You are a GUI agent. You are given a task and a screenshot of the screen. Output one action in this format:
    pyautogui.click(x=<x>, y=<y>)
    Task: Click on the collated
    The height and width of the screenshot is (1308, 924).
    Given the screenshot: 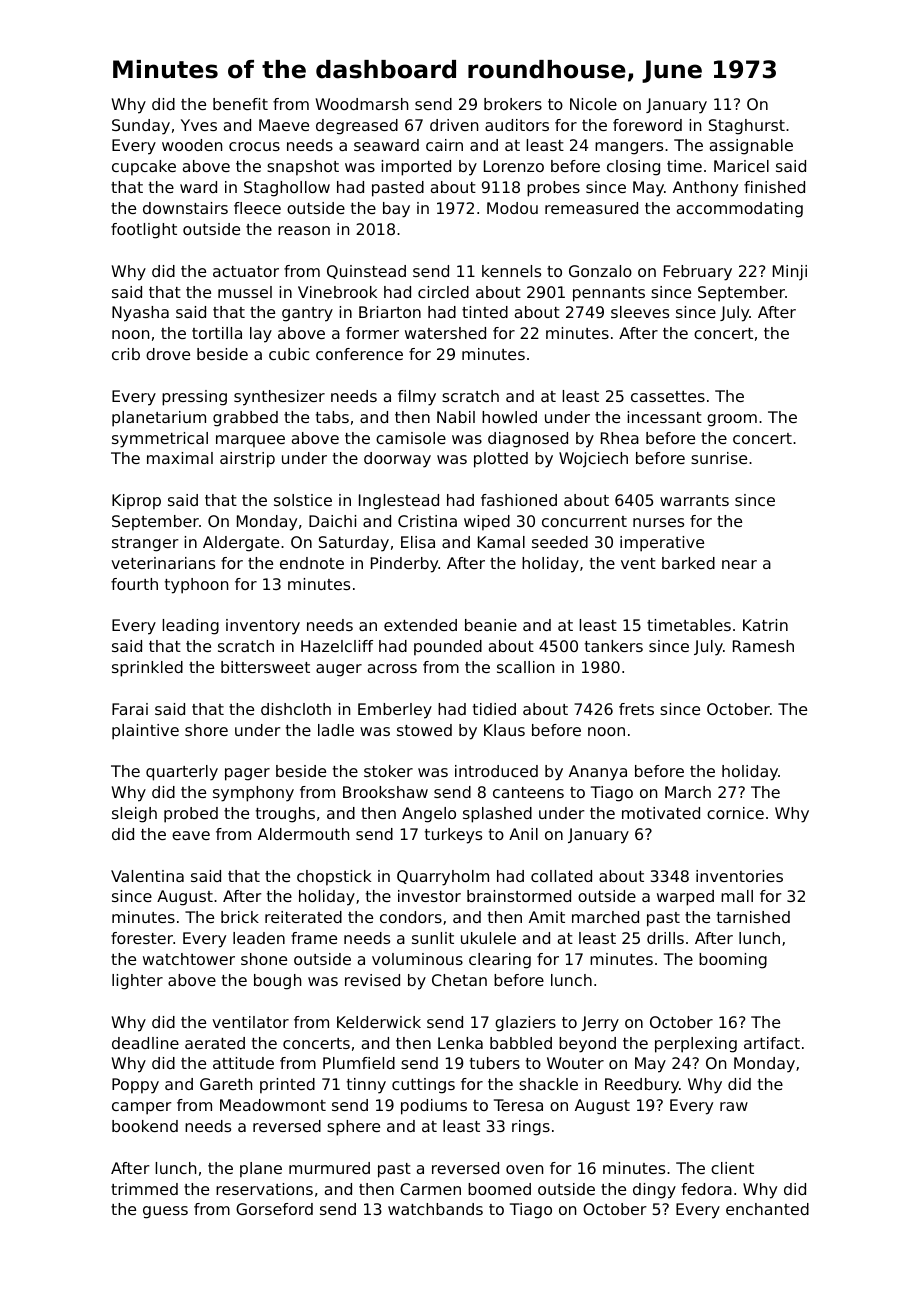 What is the action you would take?
    pyautogui.click(x=561, y=876)
